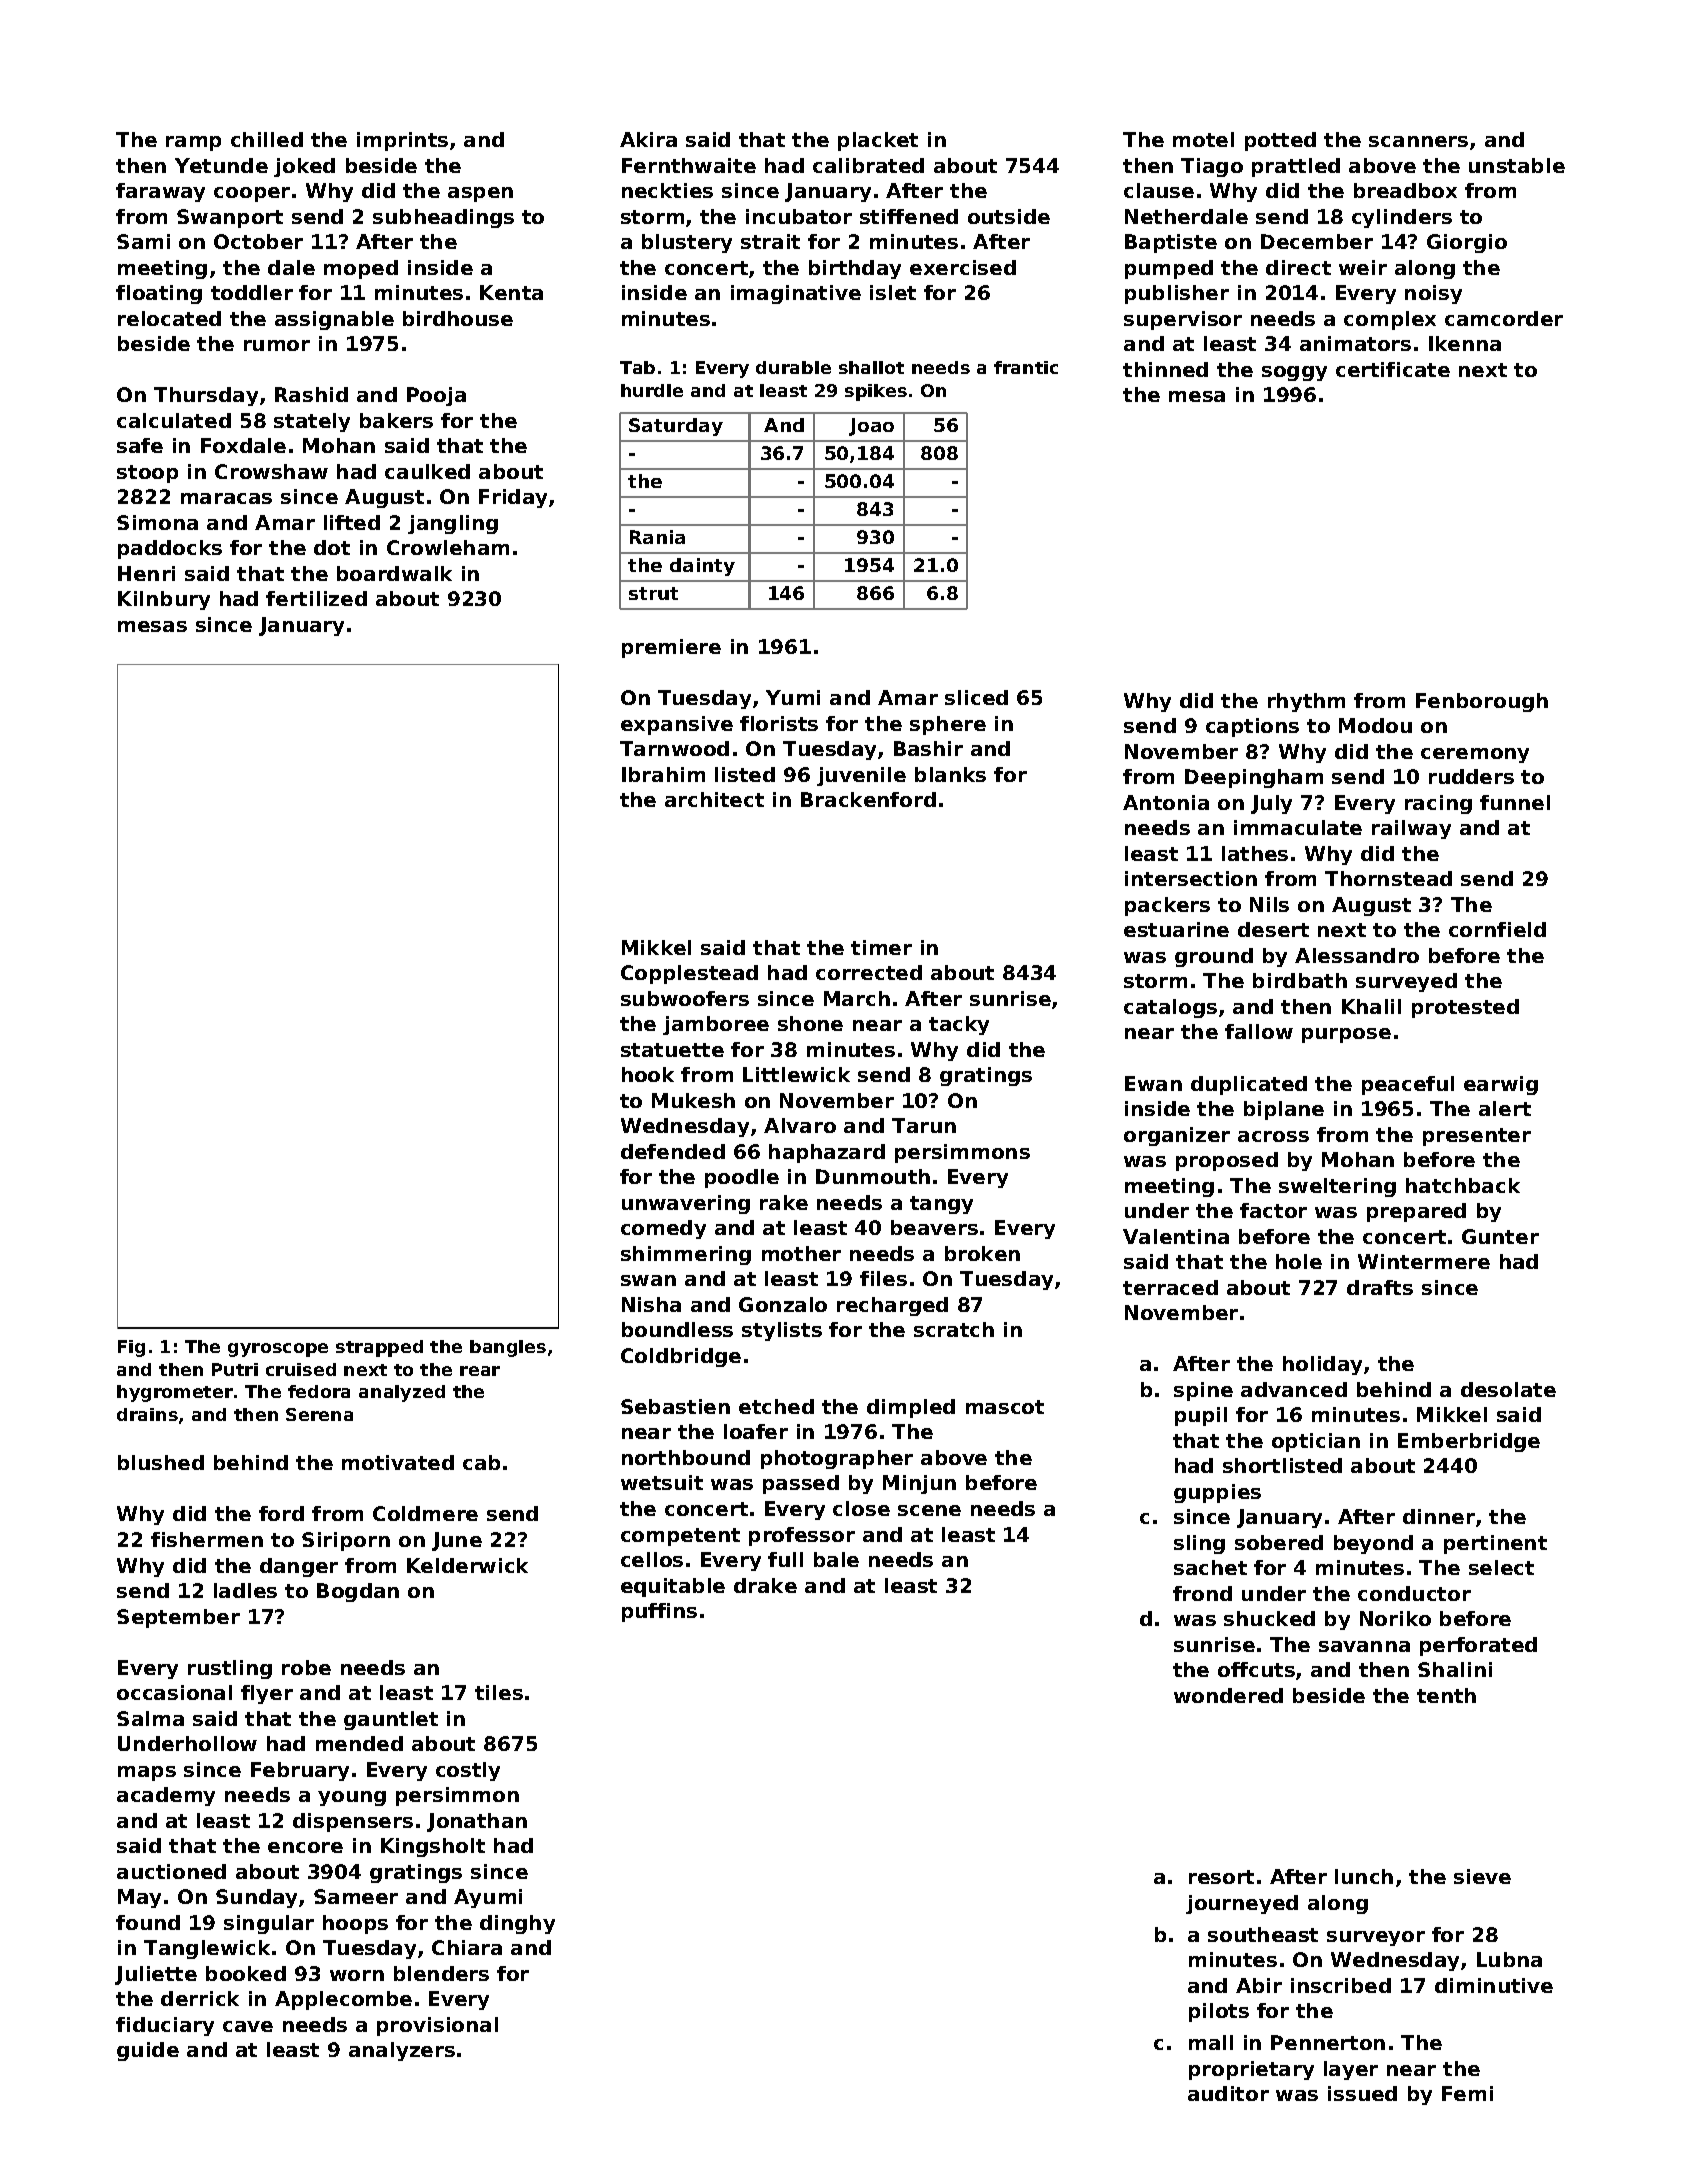 Image resolution: width=1683 pixels, height=2178 pixels. Describe the element at coordinates (648, 1074) in the document. I see `hook` at that location.
